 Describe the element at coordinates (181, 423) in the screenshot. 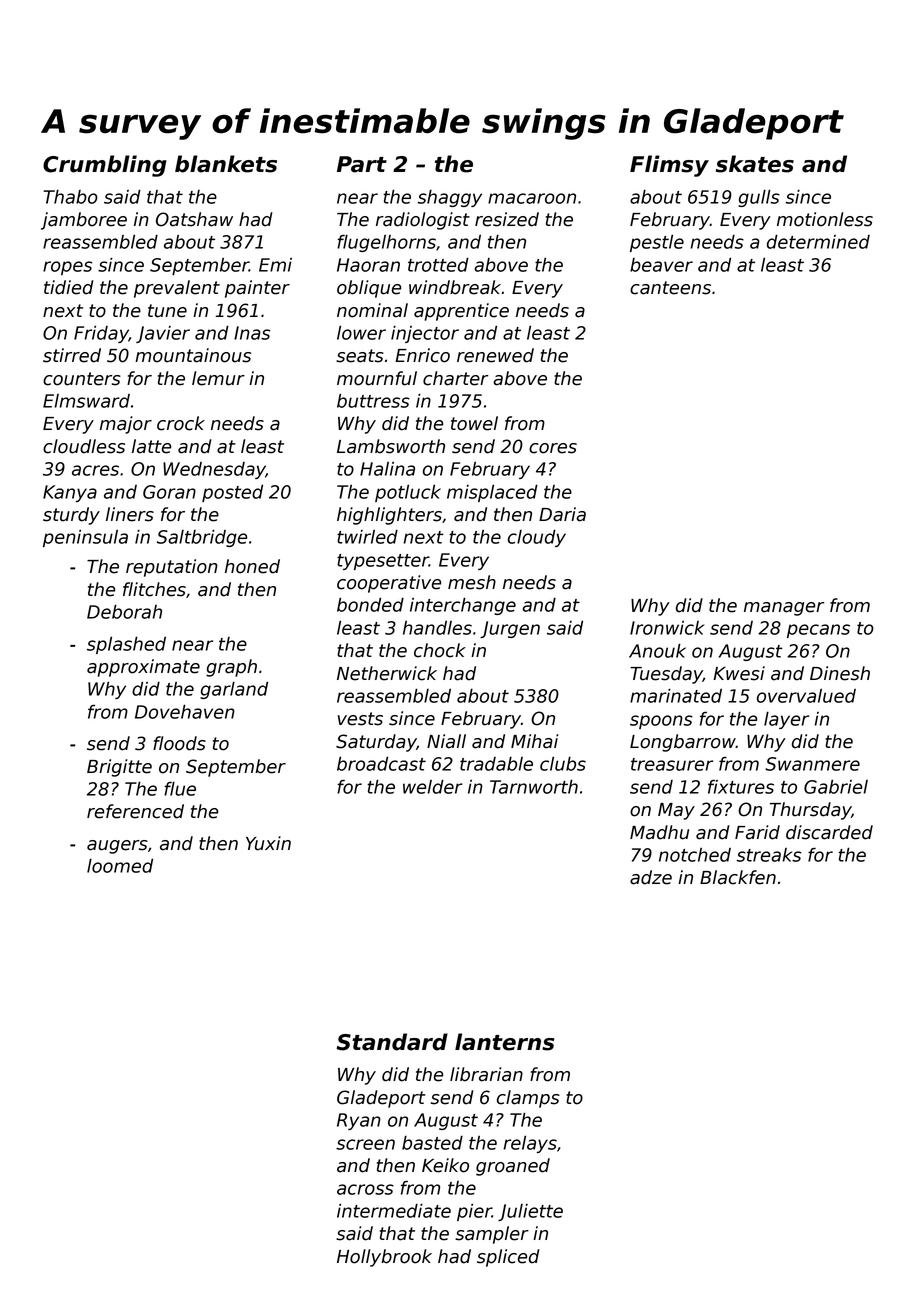

I see `crock` at that location.
